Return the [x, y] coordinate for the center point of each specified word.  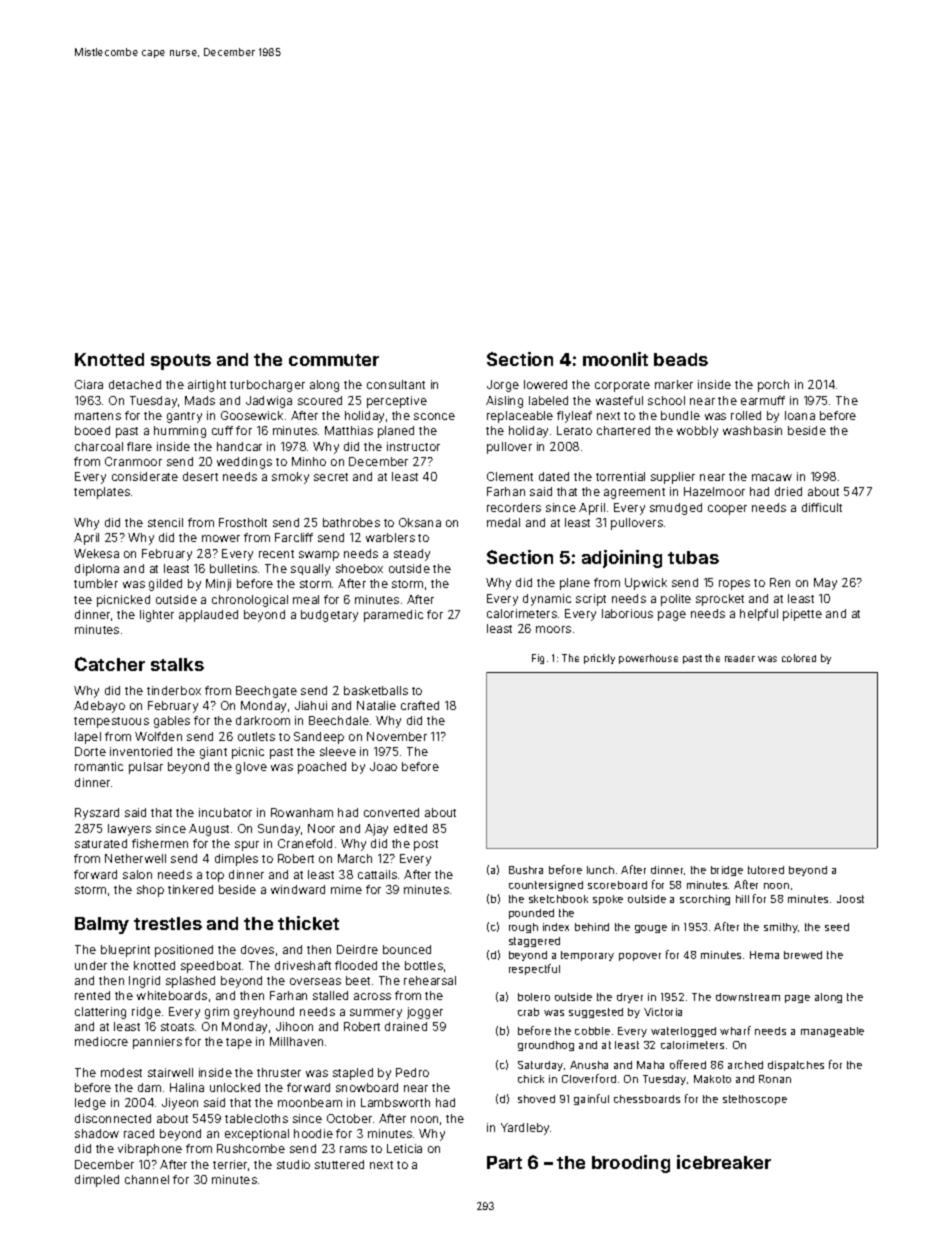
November [397, 736]
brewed [803, 955]
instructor [413, 446]
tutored [766, 870]
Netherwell [135, 858]
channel [147, 1179]
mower [221, 538]
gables [172, 722]
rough [523, 928]
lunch [600, 870]
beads [681, 359]
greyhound [264, 1013]
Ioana [800, 415]
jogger [425, 1013]
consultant [396, 384]
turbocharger [267, 386]
